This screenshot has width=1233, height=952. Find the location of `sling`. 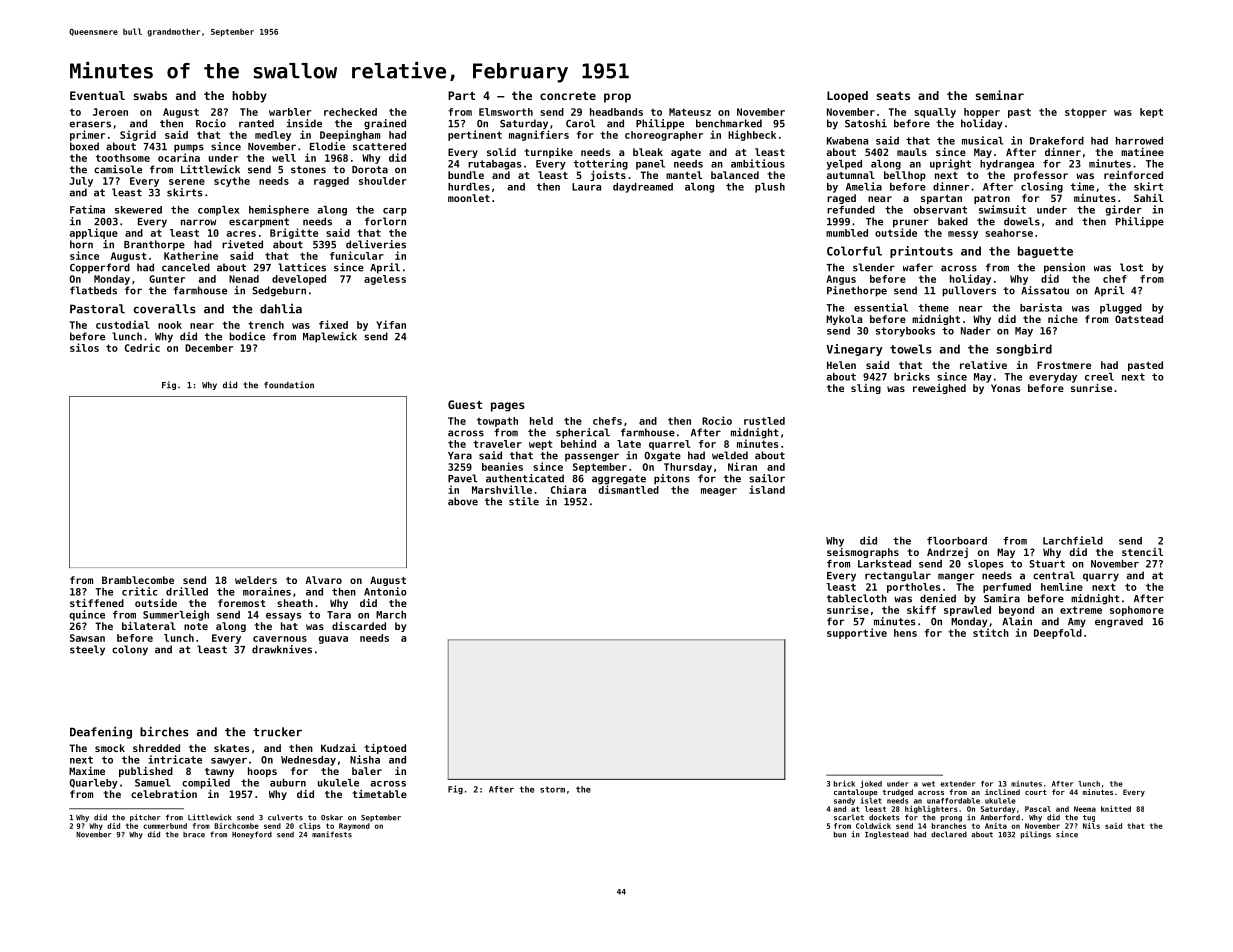

sling is located at coordinates (866, 389).
